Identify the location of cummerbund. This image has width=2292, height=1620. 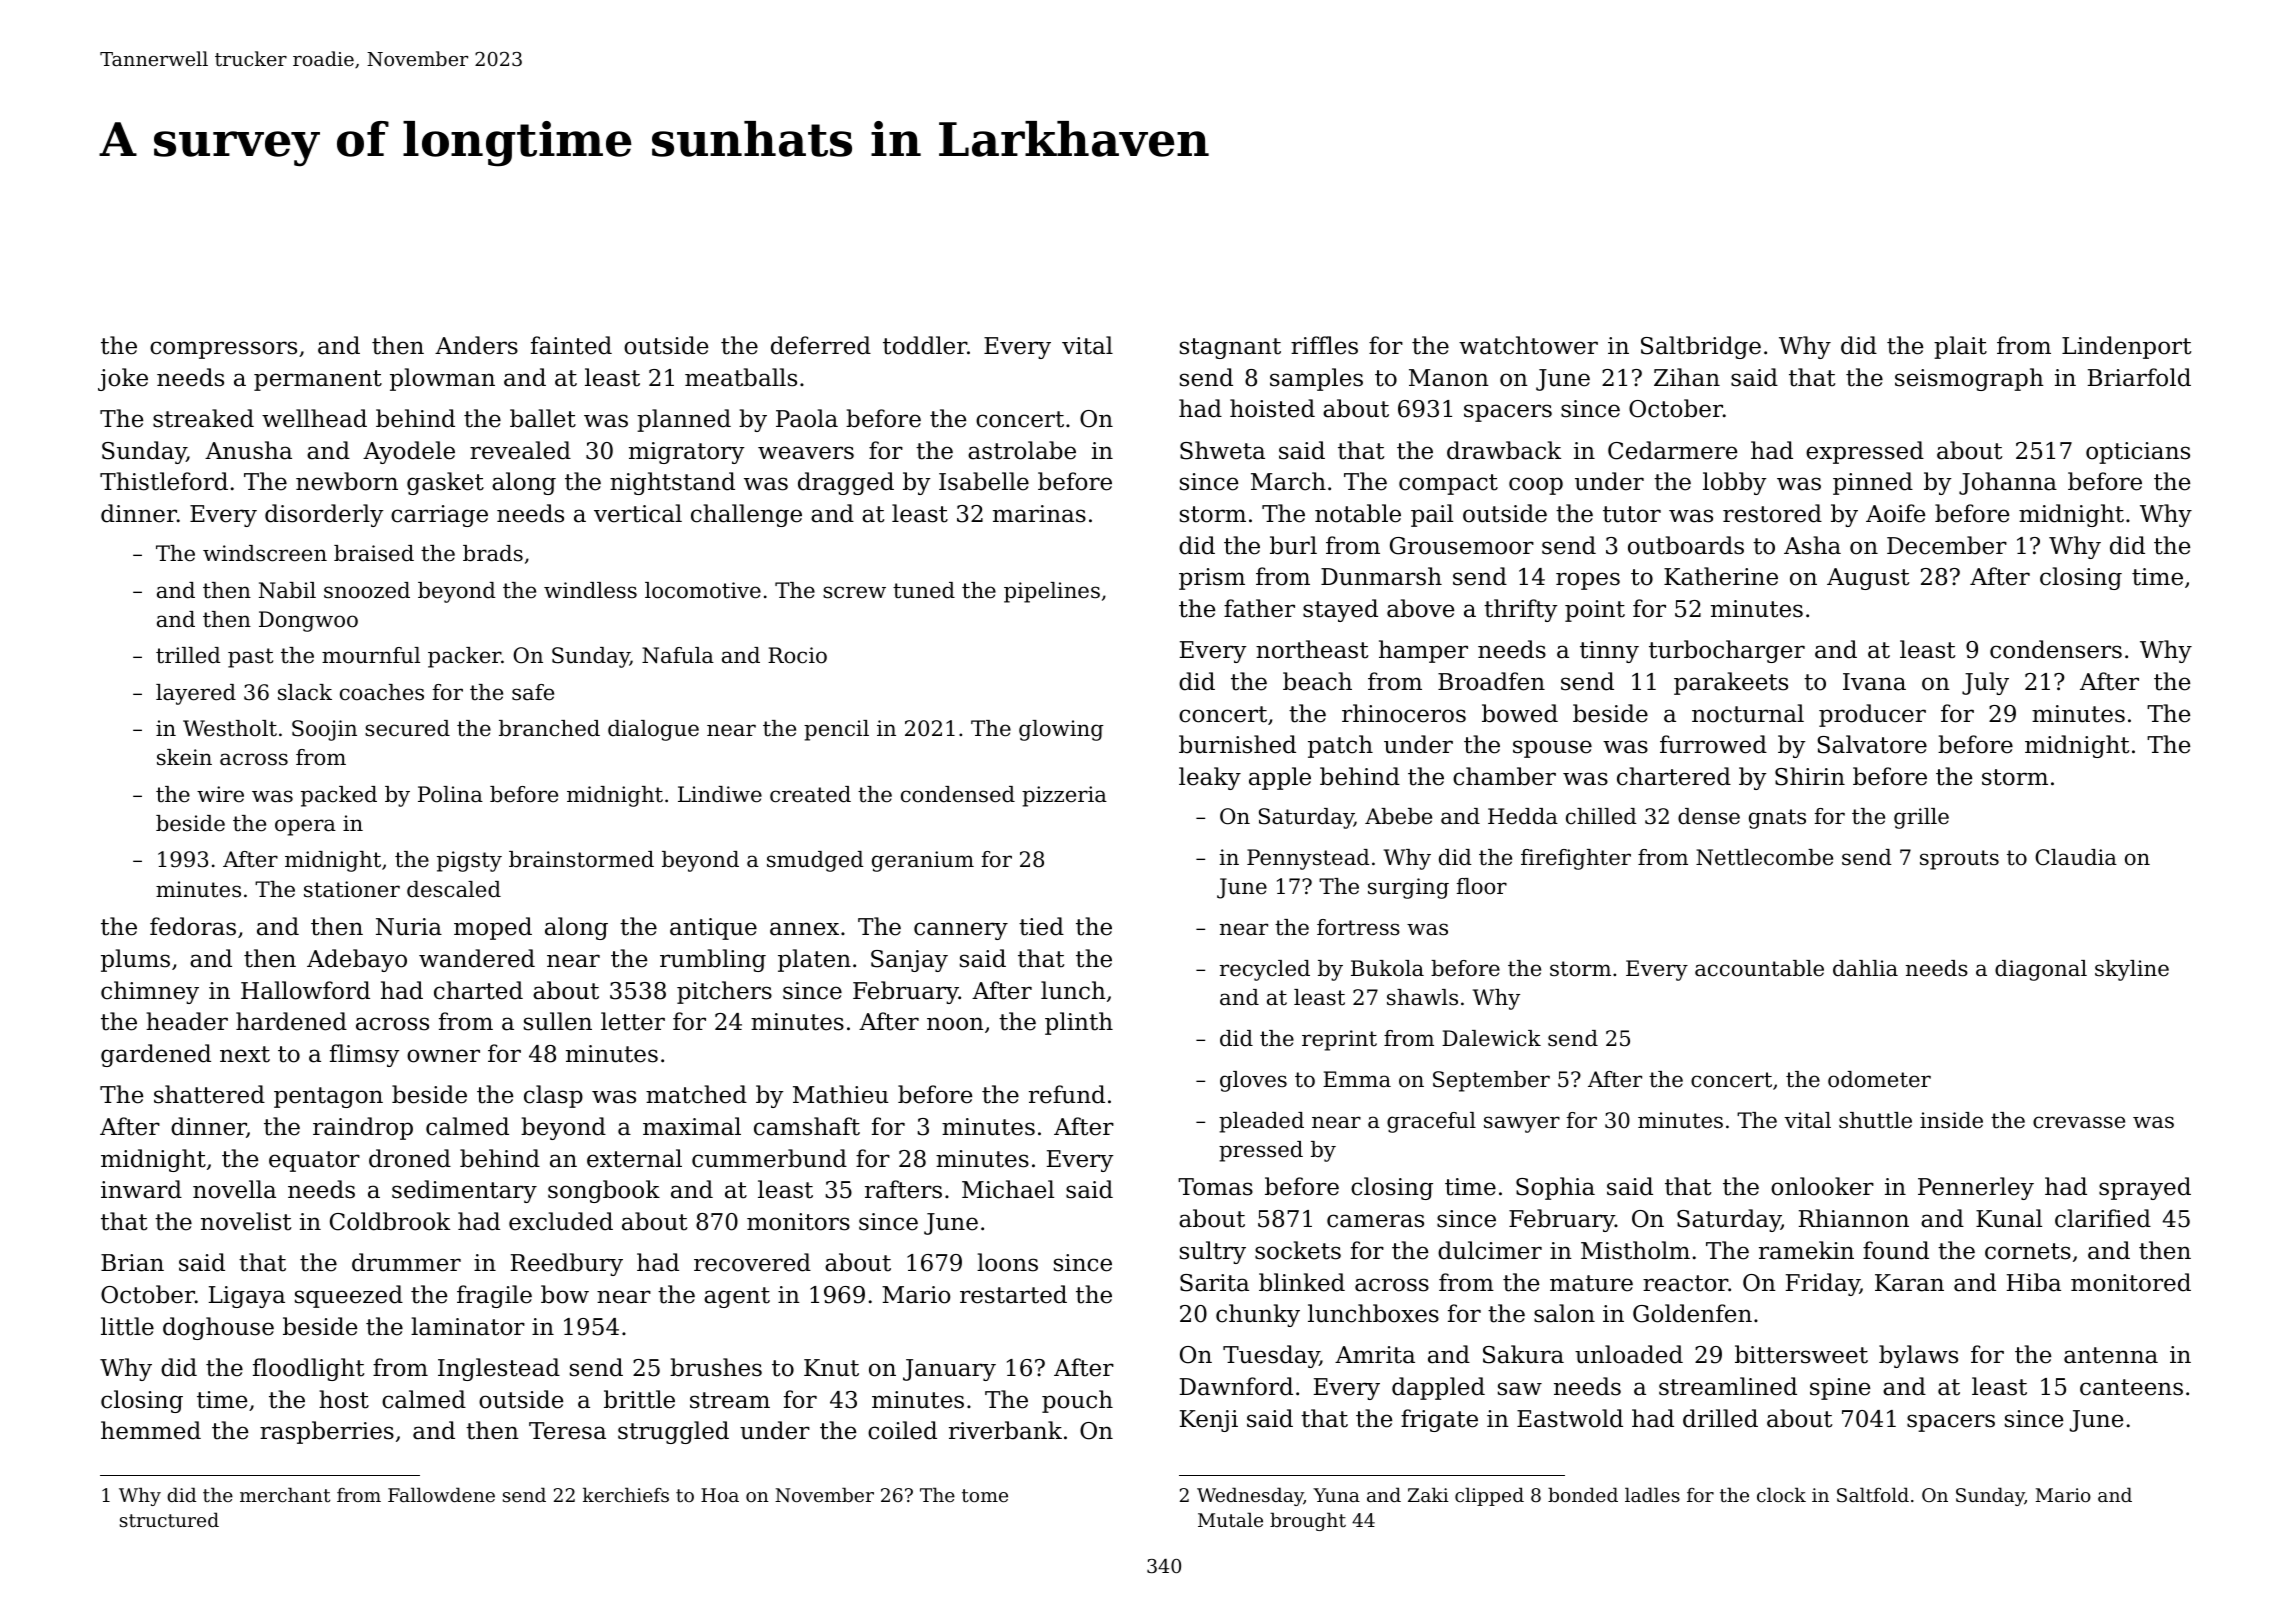
(769, 1158).
